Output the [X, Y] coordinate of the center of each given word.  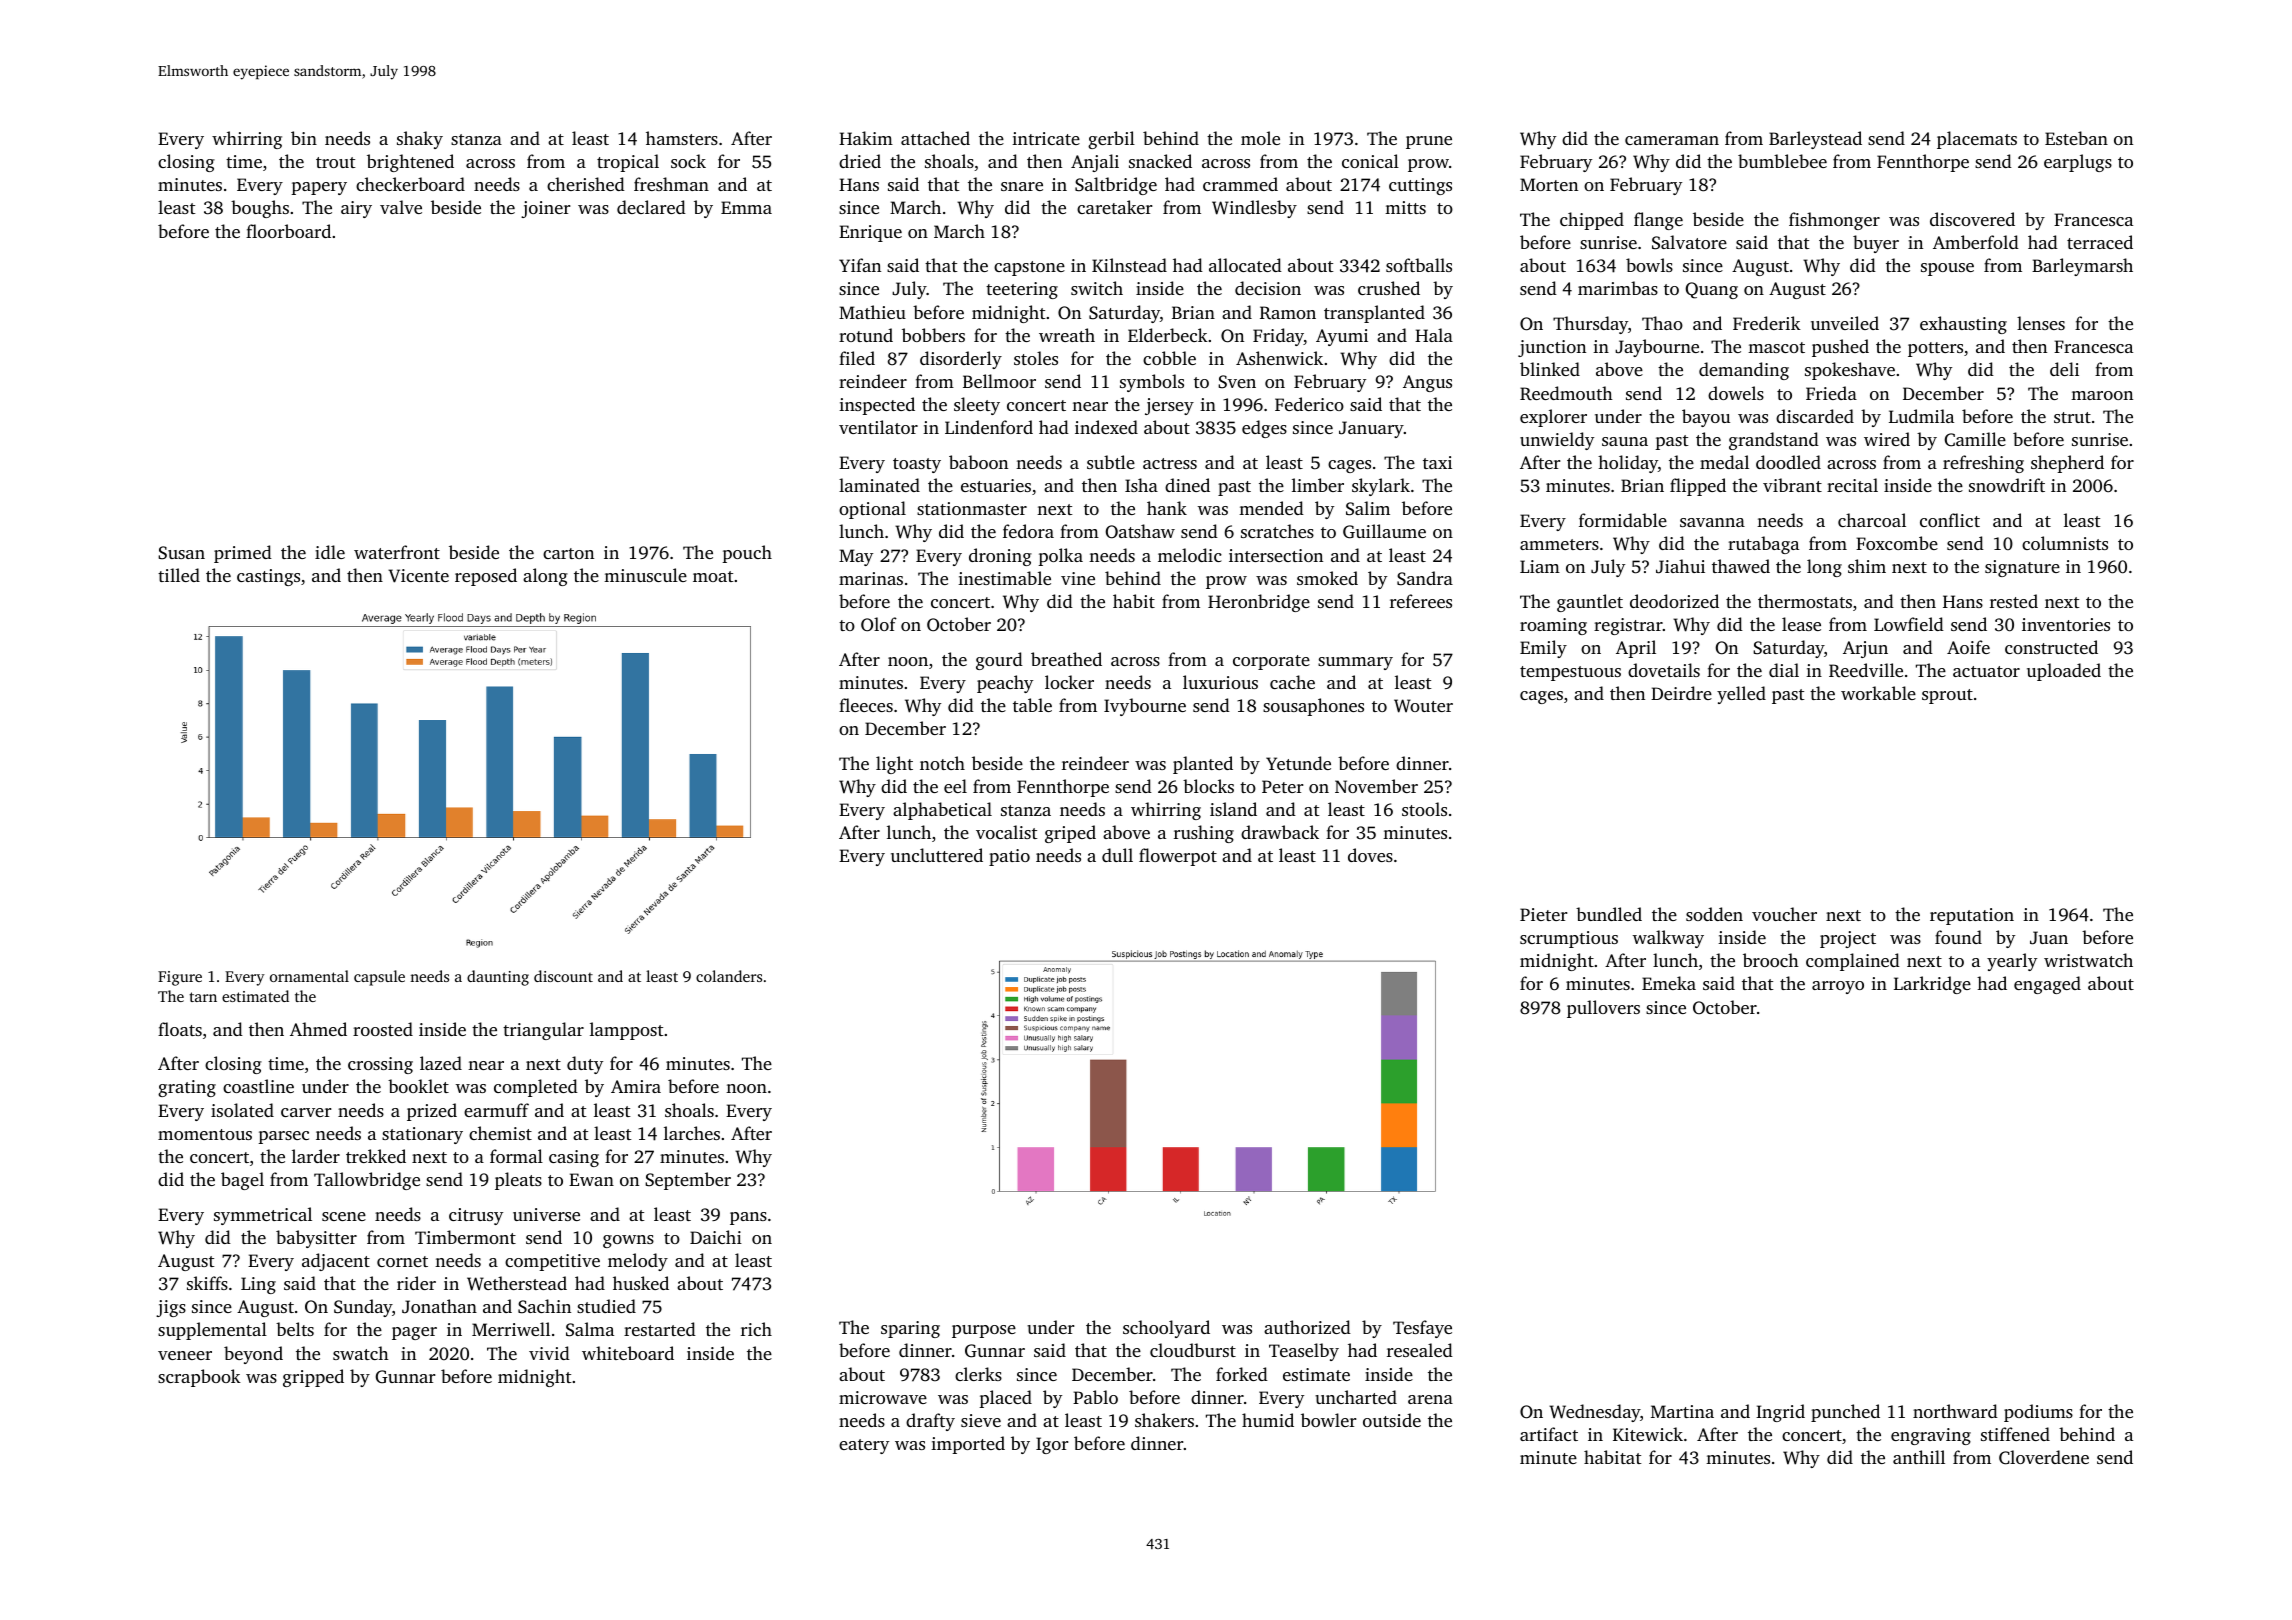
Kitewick [1648, 1434]
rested [2014, 601]
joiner [546, 209]
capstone [1029, 268]
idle [330, 552]
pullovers [1603, 1009]
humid [1268, 1420]
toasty [917, 465]
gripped [313, 1378]
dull [1117, 855]
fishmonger [1834, 221]
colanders [729, 976]
